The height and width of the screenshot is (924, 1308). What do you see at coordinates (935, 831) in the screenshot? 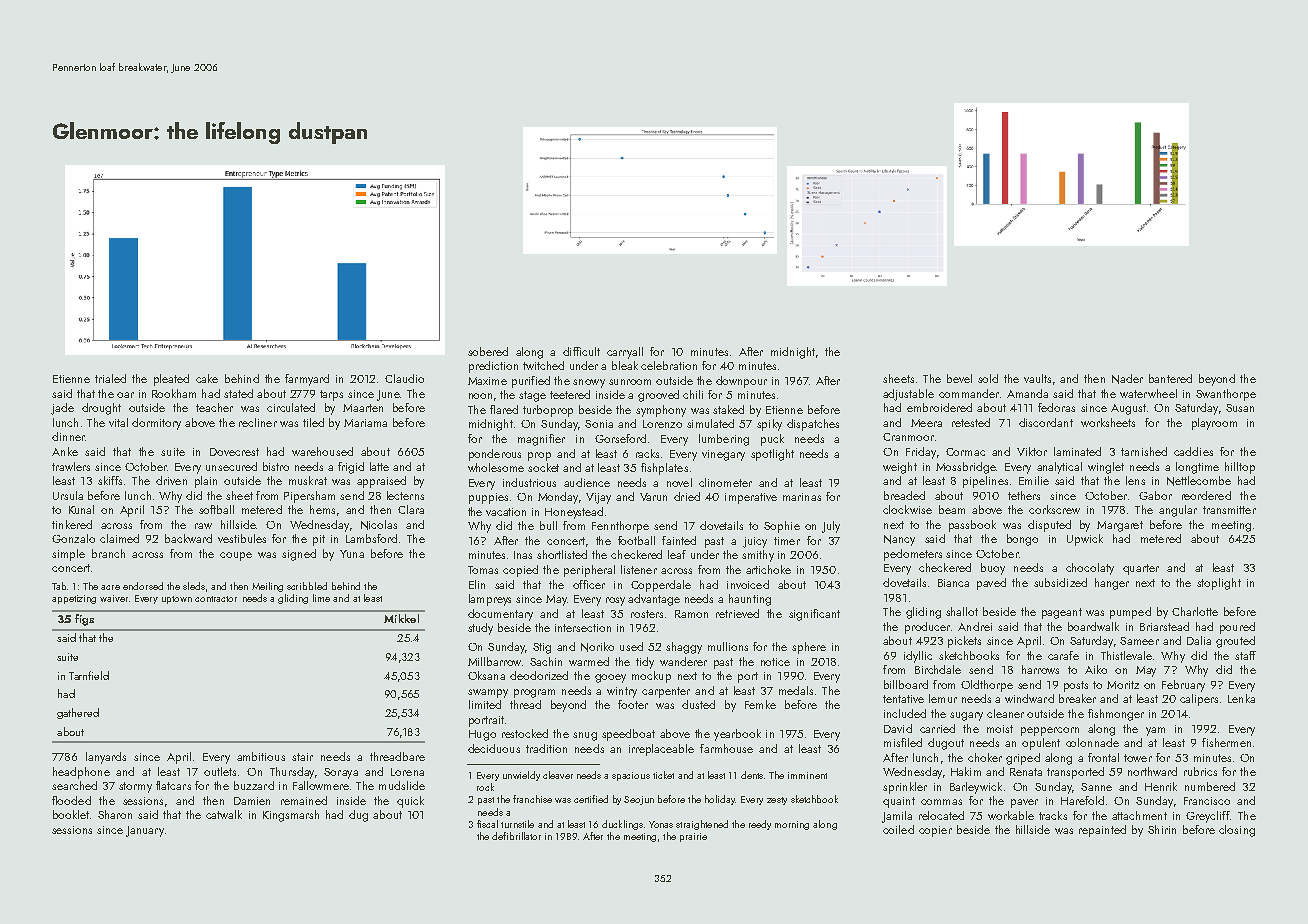
I see `copier` at bounding box center [935, 831].
